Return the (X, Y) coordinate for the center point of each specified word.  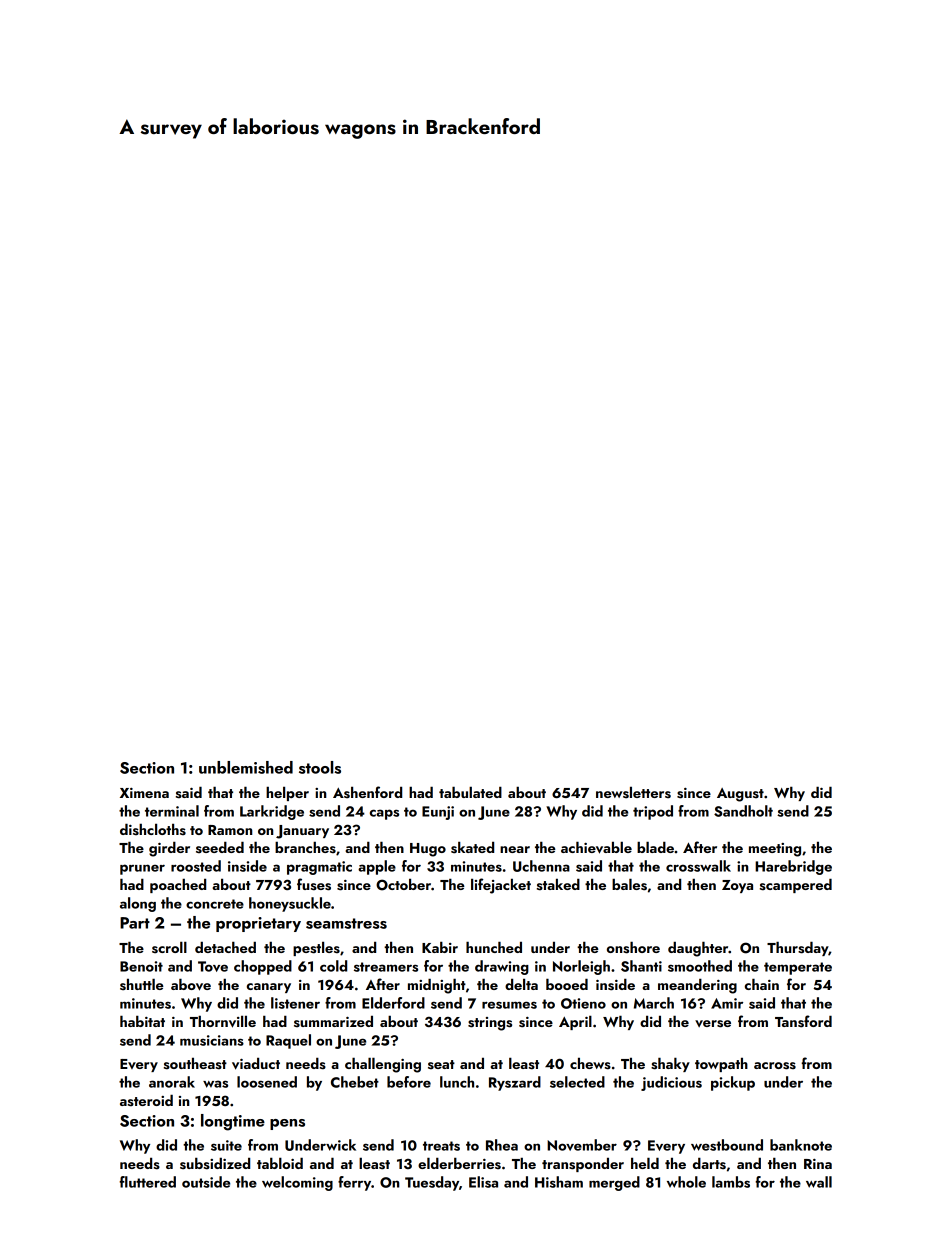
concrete (215, 904)
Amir (727, 1003)
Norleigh (581, 967)
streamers (386, 967)
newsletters (633, 793)
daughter (698, 949)
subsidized (215, 1163)
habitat (142, 1021)
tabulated (470, 792)
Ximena (144, 793)
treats (441, 1146)
